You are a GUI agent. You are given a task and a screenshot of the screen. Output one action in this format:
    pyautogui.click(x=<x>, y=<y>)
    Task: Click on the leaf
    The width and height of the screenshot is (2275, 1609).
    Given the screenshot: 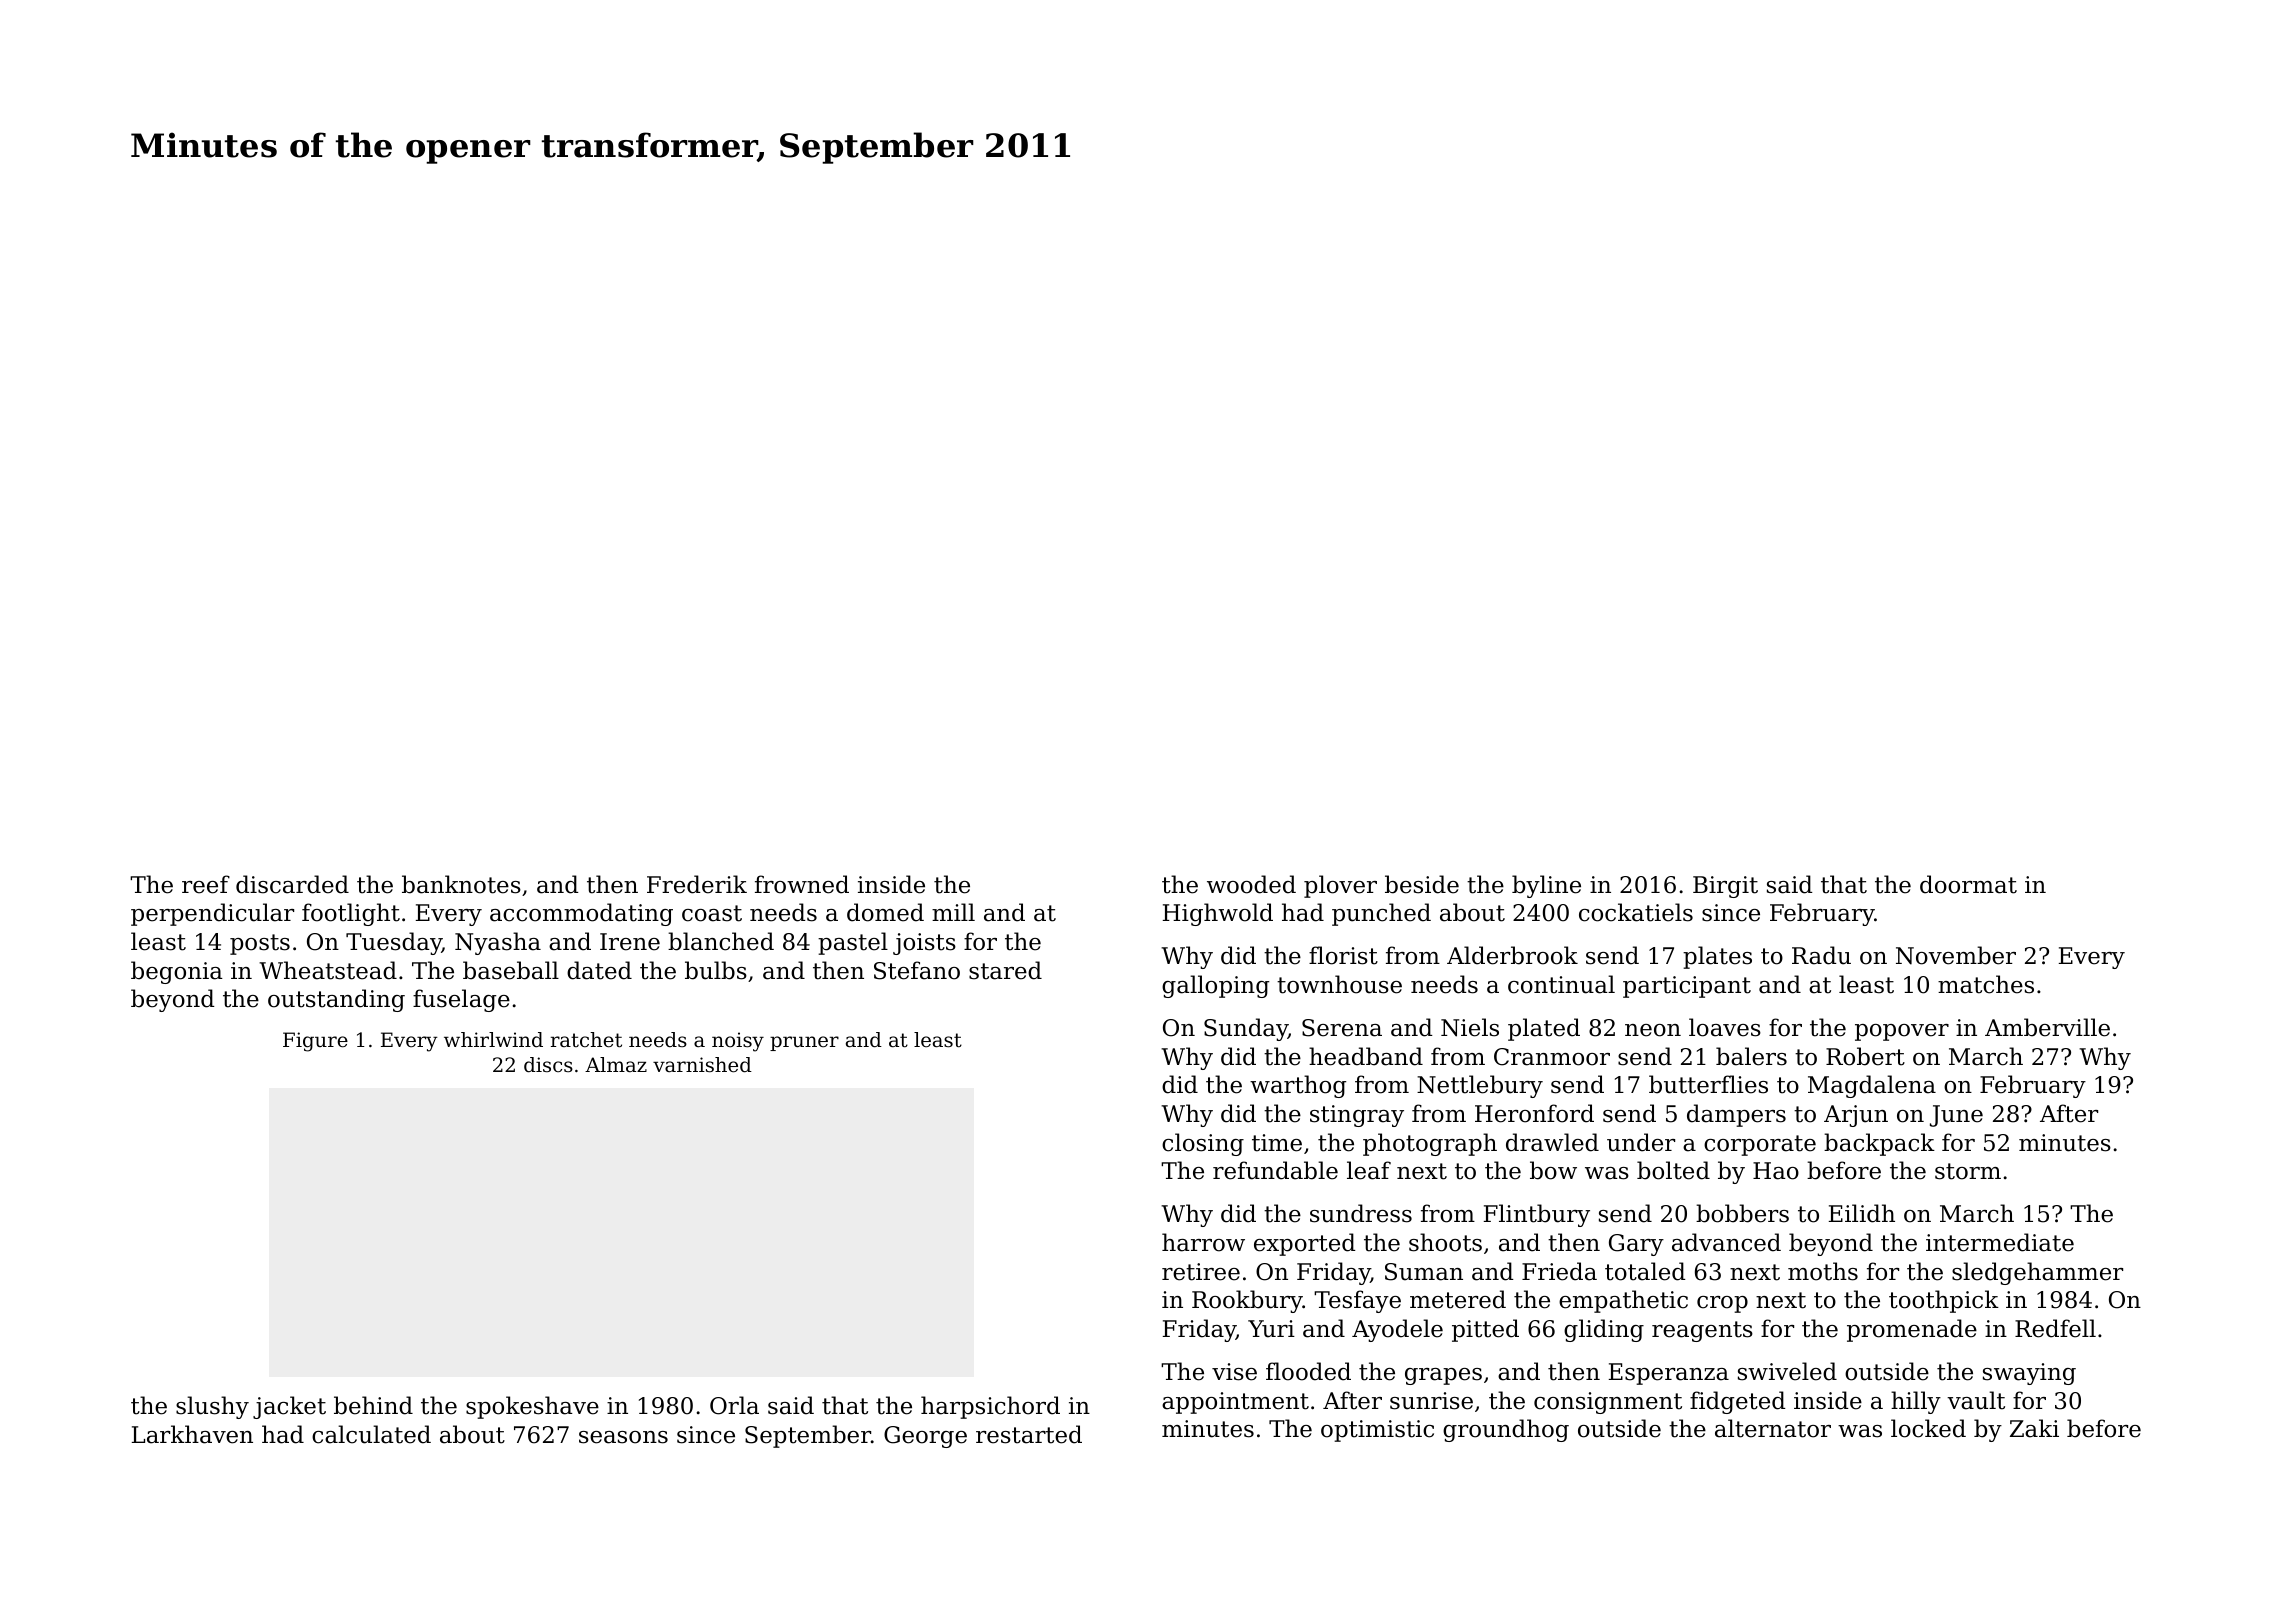 What is the action you would take?
    pyautogui.click(x=1369, y=1170)
